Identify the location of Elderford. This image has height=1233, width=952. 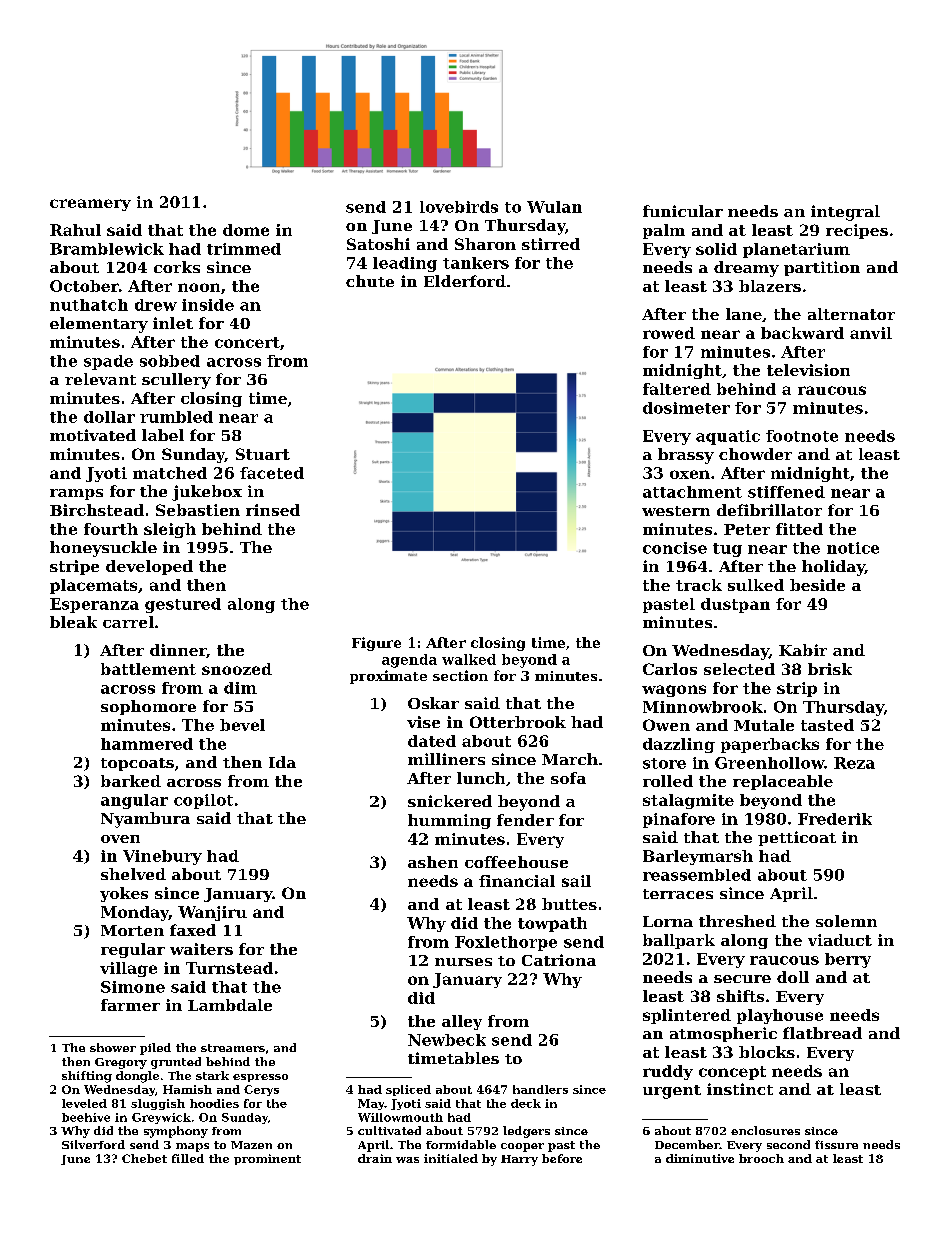
(465, 281).
